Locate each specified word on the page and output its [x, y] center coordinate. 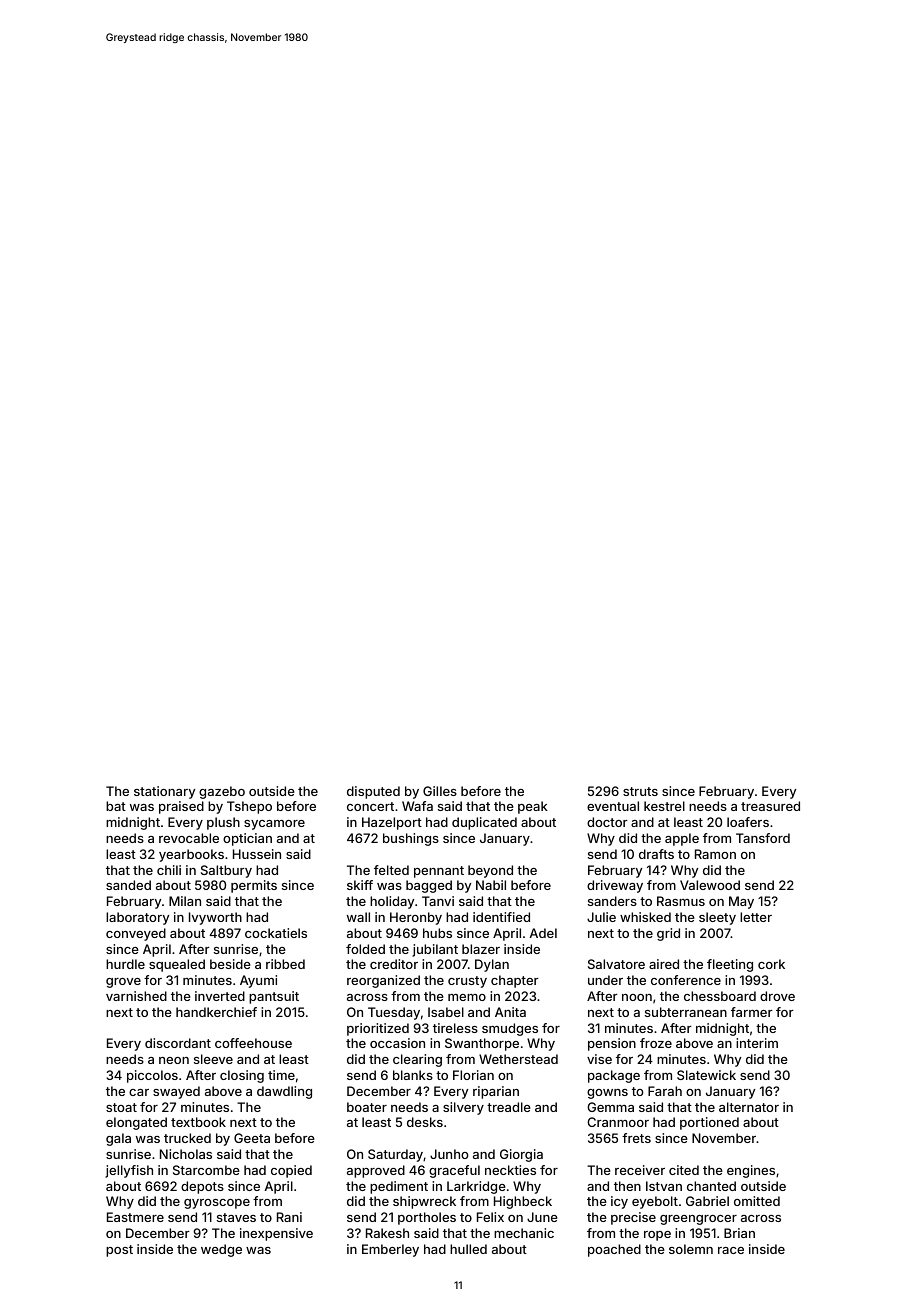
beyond [490, 871]
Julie [601, 917]
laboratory [137, 918]
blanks [413, 1075]
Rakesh [387, 1233]
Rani [289, 1217]
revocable [189, 838]
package [614, 1076]
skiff [360, 885]
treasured [770, 806]
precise [633, 1218]
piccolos [152, 1076]
